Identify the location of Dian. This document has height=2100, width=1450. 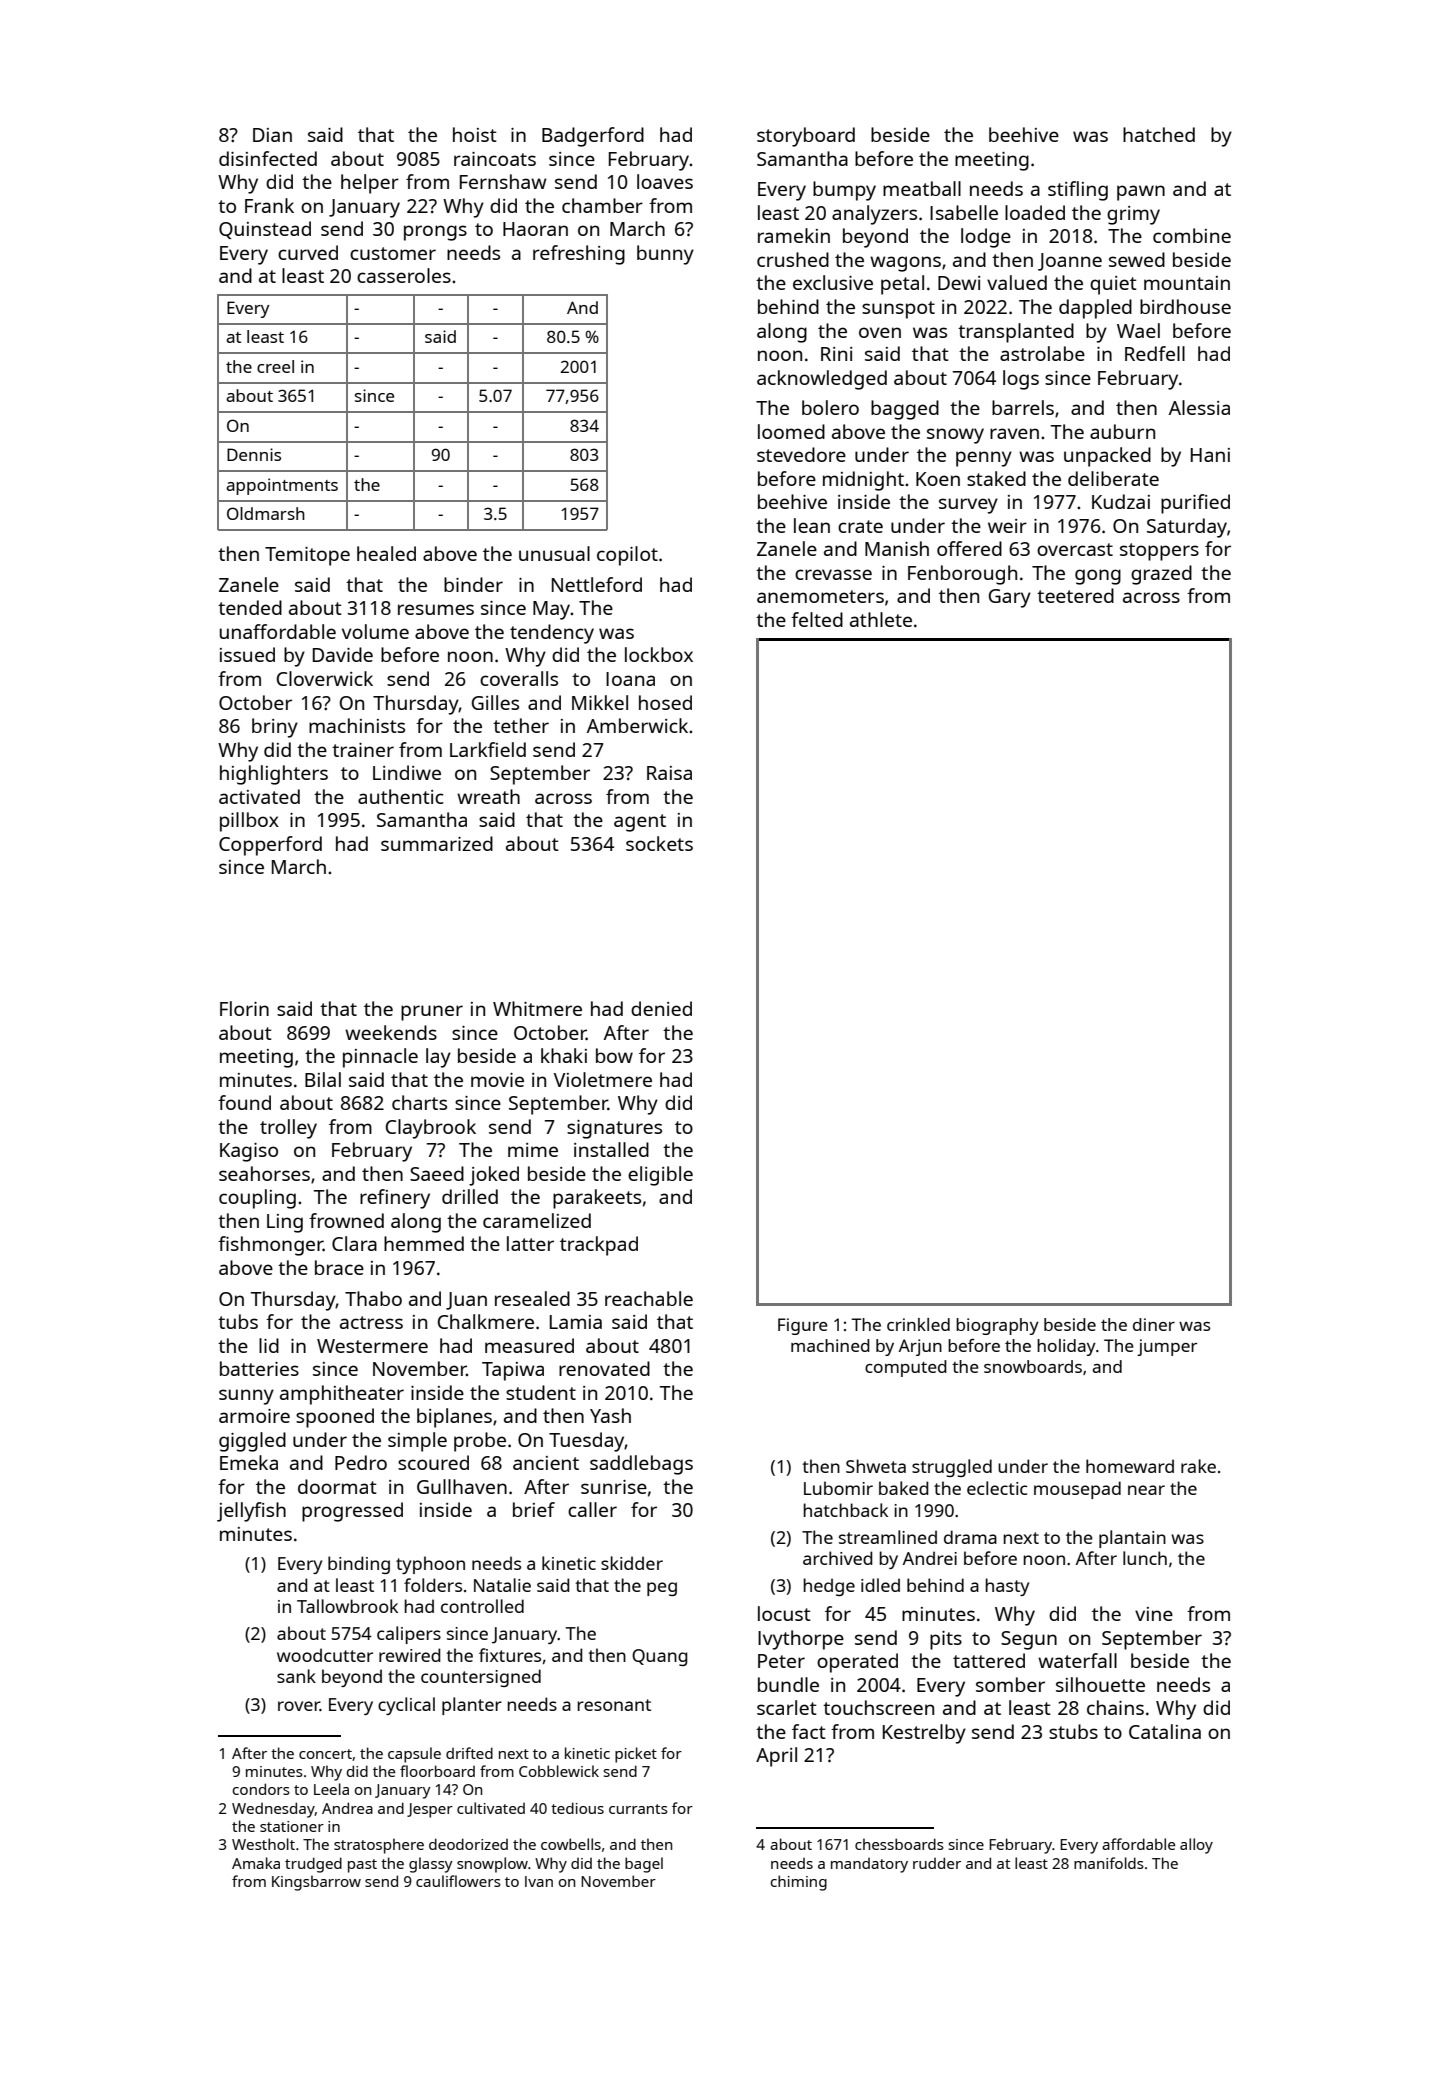
(272, 135).
